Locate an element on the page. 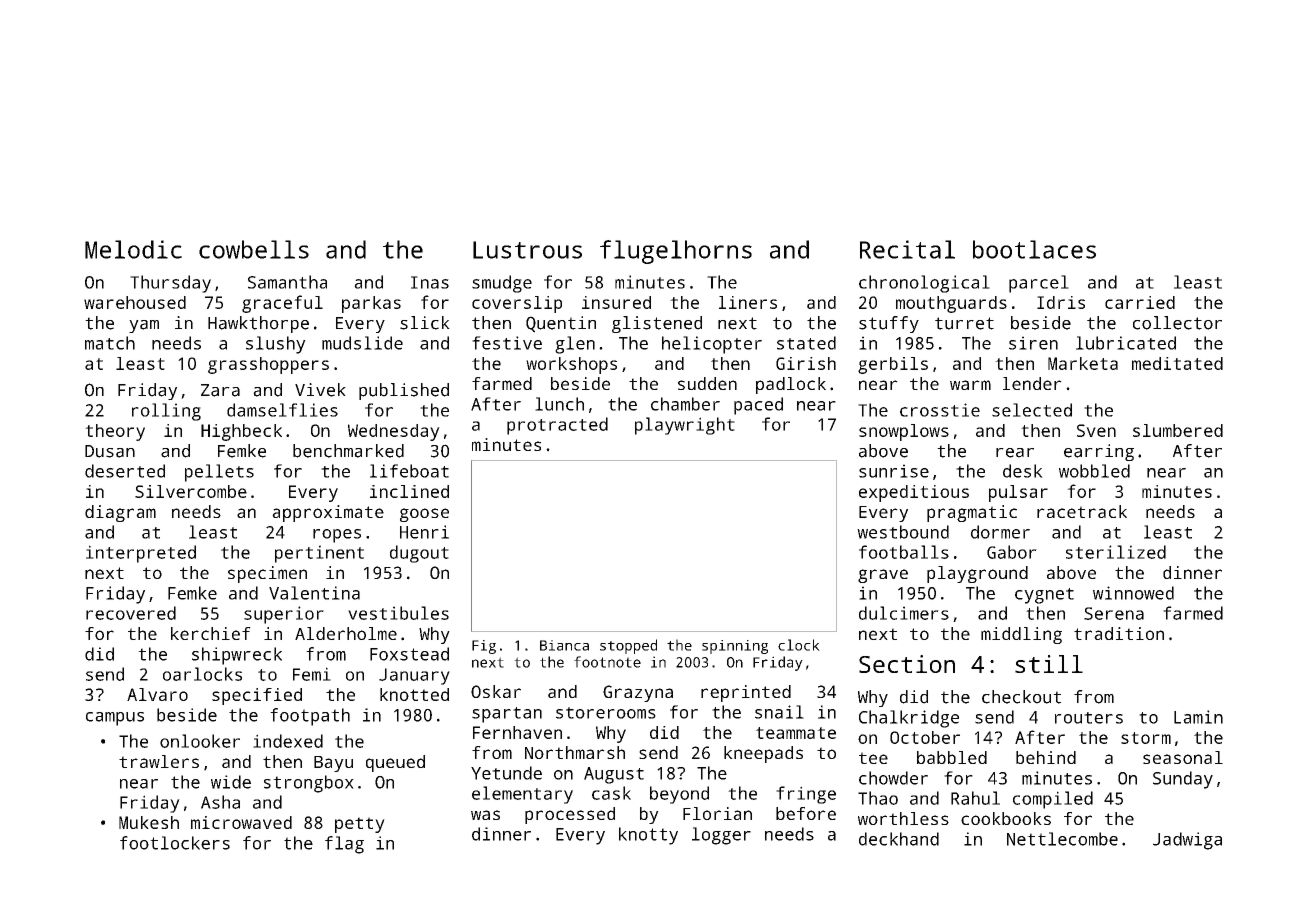 This document has width=1308, height=924. cowbells is located at coordinates (254, 249).
